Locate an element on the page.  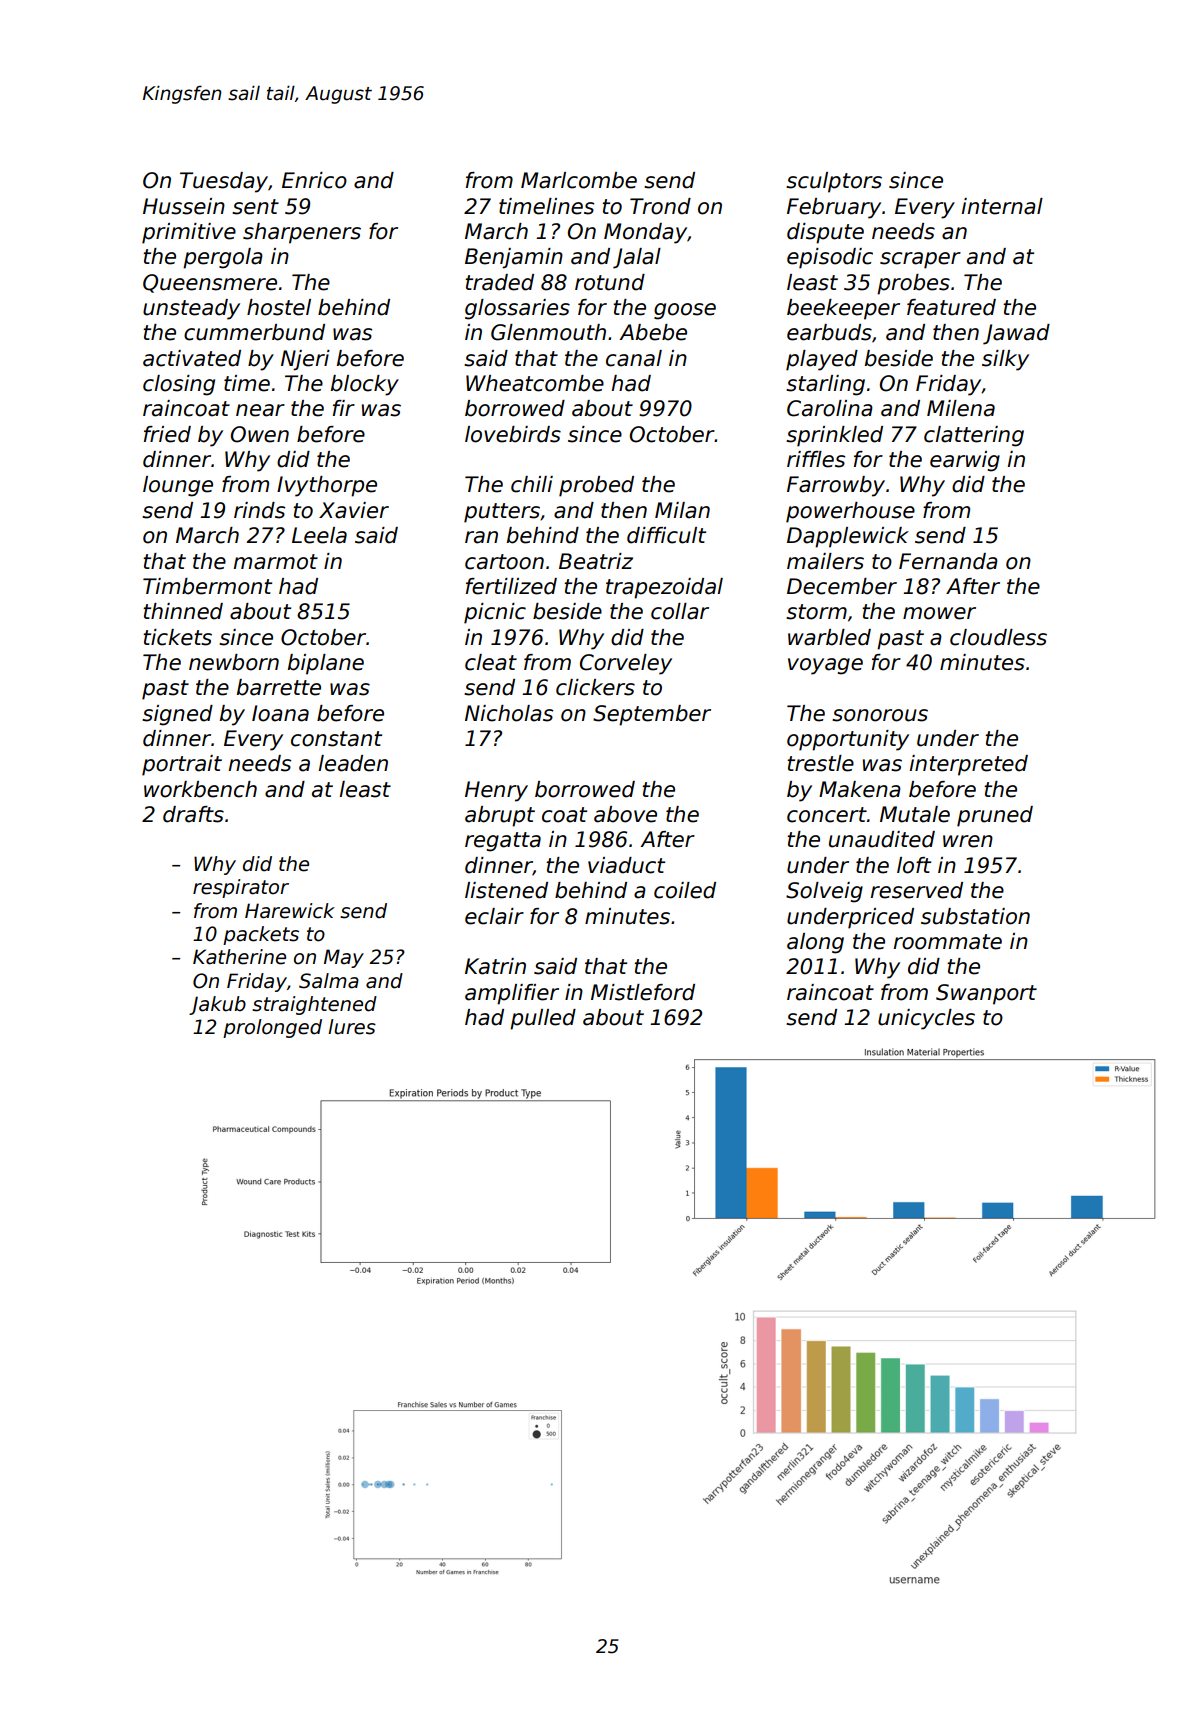
sculptors is located at coordinates (834, 182).
